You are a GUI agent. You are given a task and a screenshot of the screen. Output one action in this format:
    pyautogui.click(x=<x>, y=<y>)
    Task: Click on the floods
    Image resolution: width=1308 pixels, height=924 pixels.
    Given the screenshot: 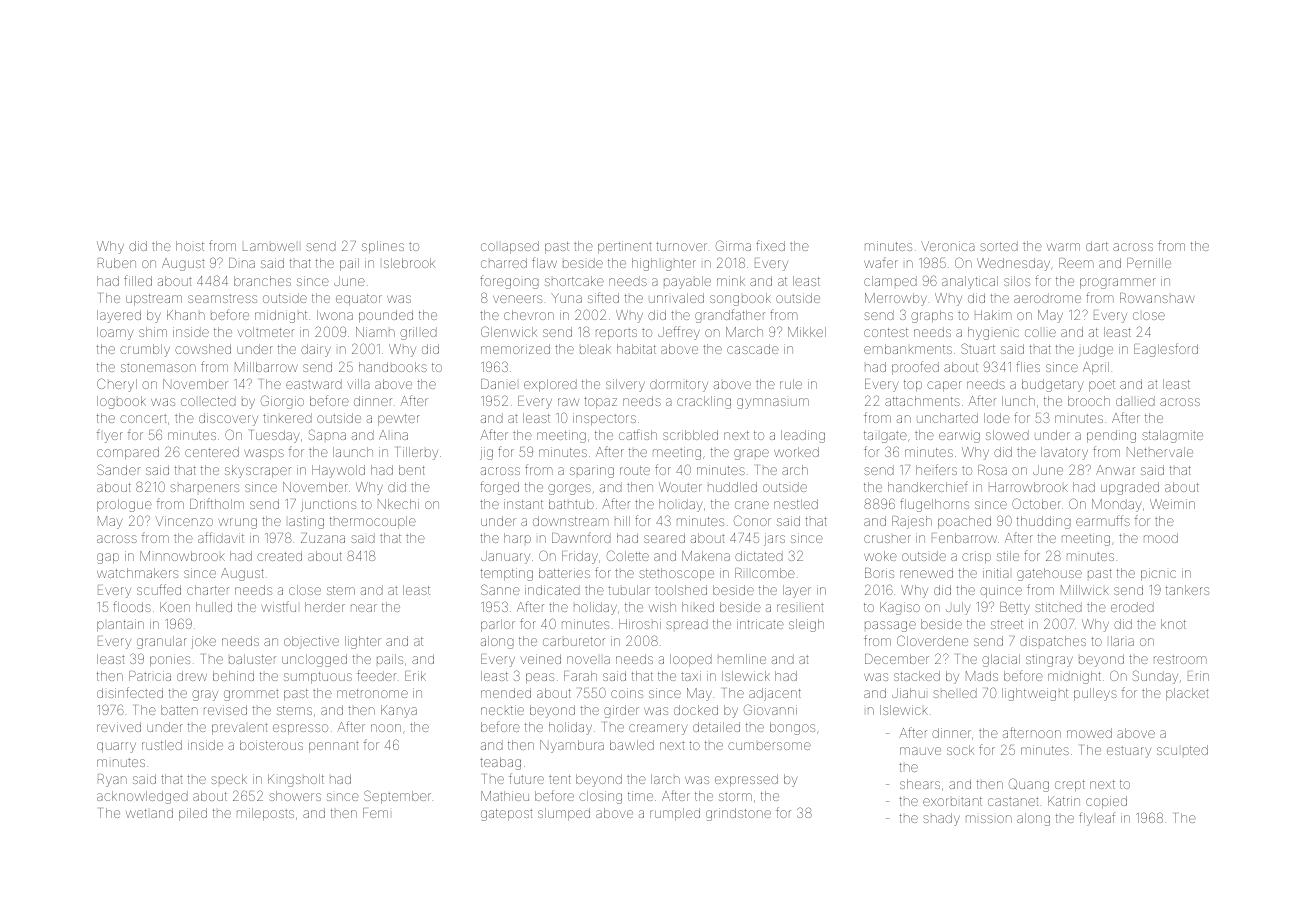 What is the action you would take?
    pyautogui.click(x=132, y=606)
